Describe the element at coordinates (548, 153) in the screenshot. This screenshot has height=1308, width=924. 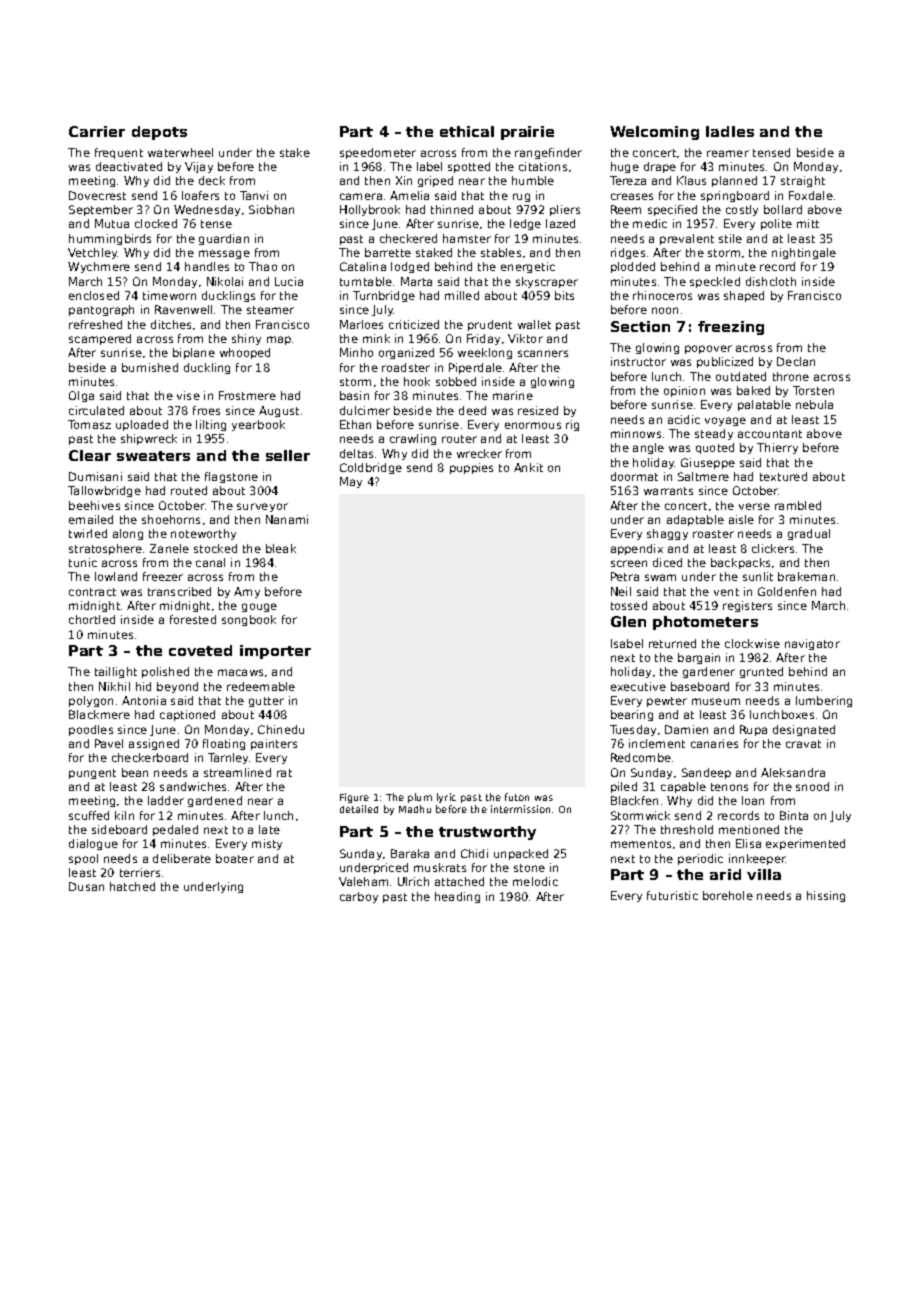
I see `rangefinder` at that location.
